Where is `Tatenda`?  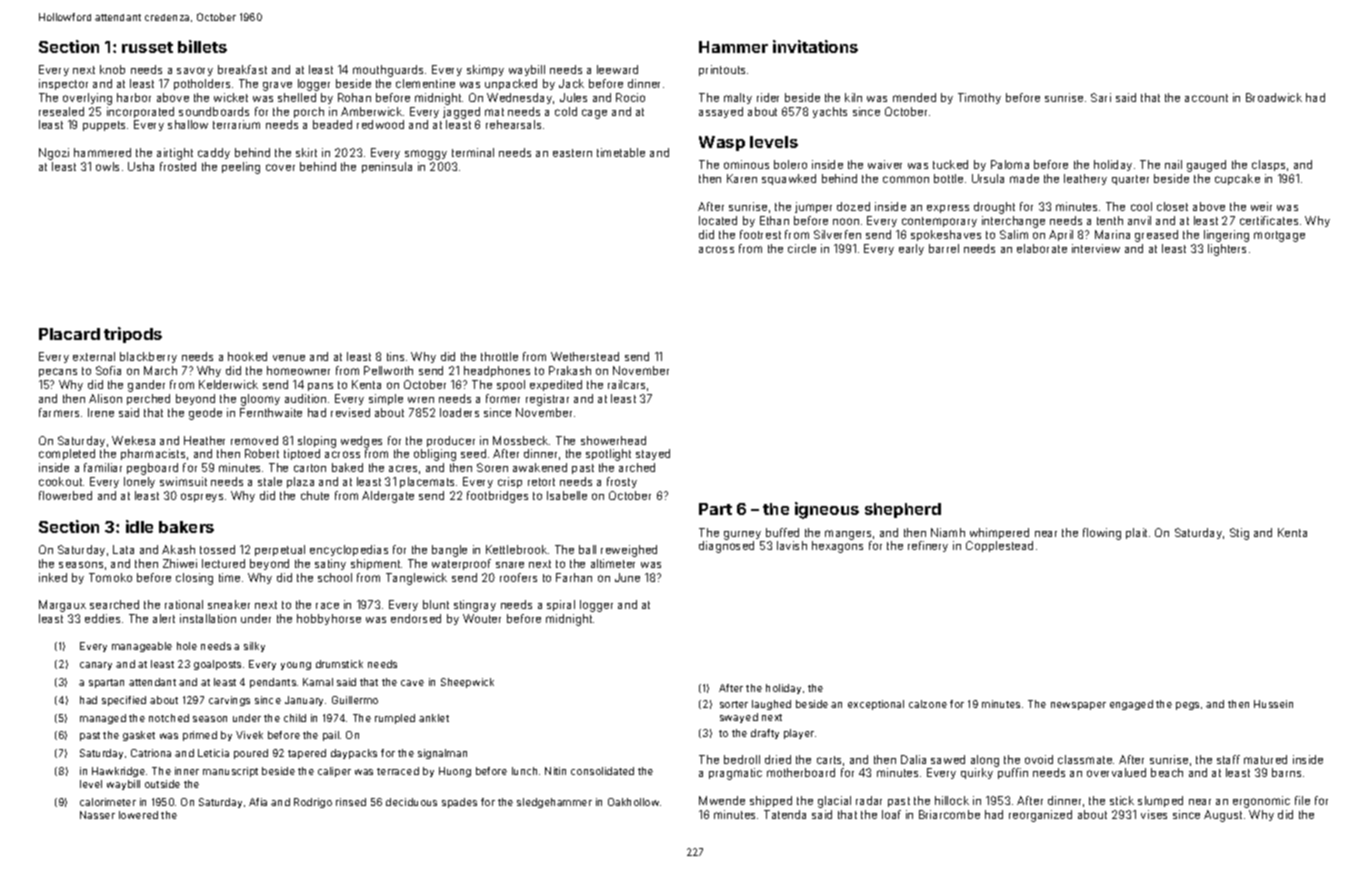
Tatenda is located at coordinates (785, 814).
